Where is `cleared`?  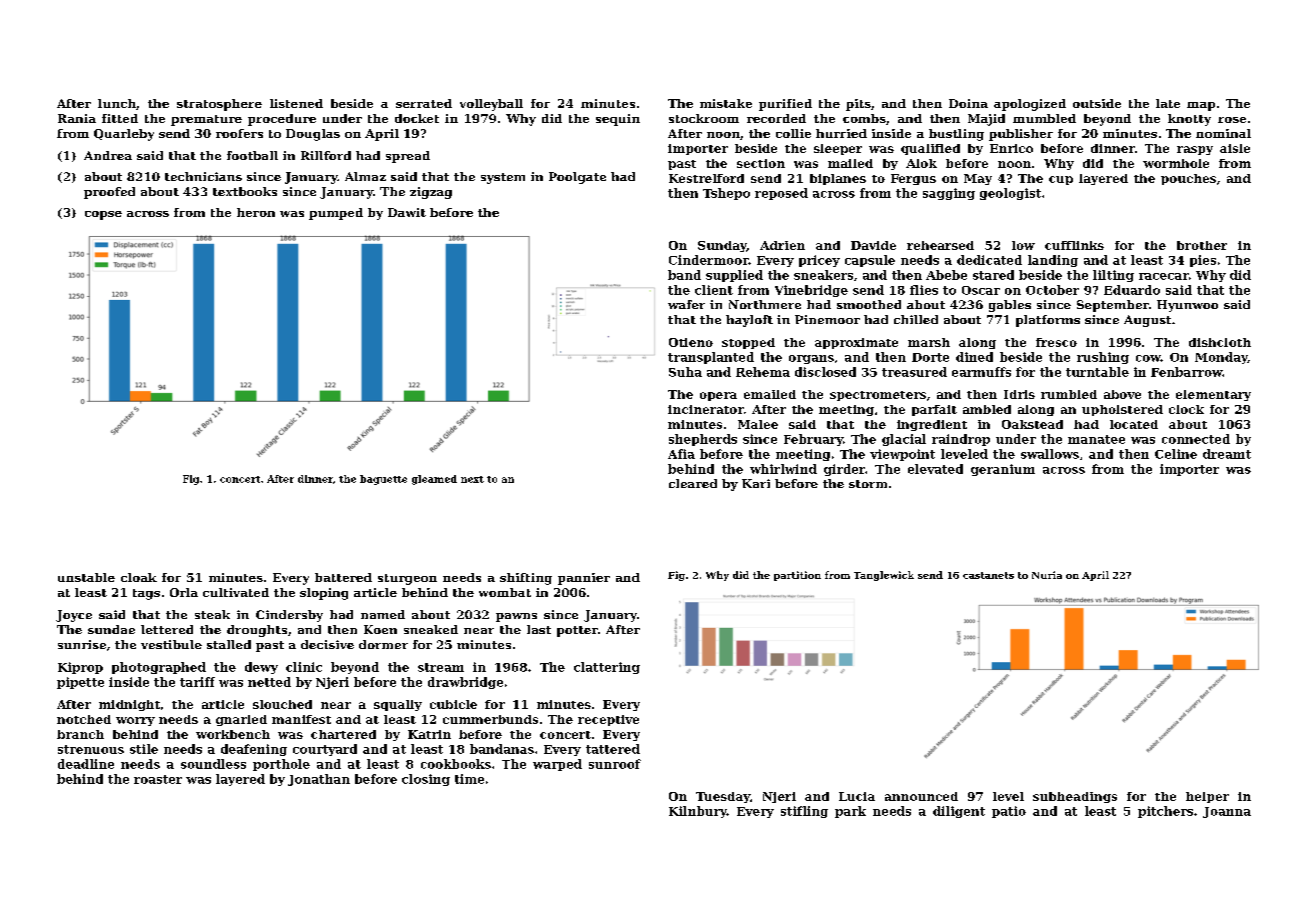
cleared is located at coordinates (693, 483).
